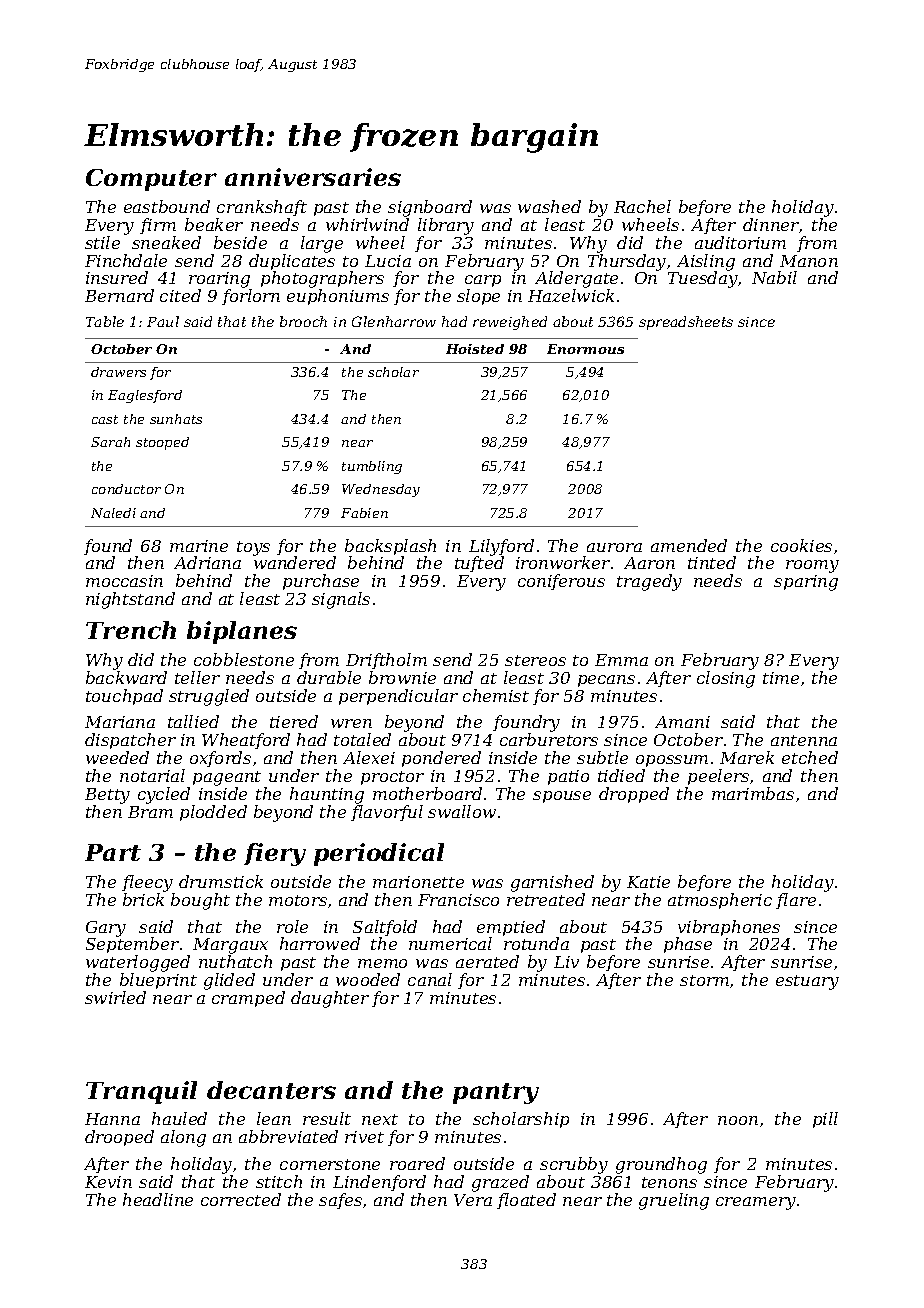 The height and width of the screenshot is (1308, 924). Describe the element at coordinates (151, 180) in the screenshot. I see `Computer` at that location.
